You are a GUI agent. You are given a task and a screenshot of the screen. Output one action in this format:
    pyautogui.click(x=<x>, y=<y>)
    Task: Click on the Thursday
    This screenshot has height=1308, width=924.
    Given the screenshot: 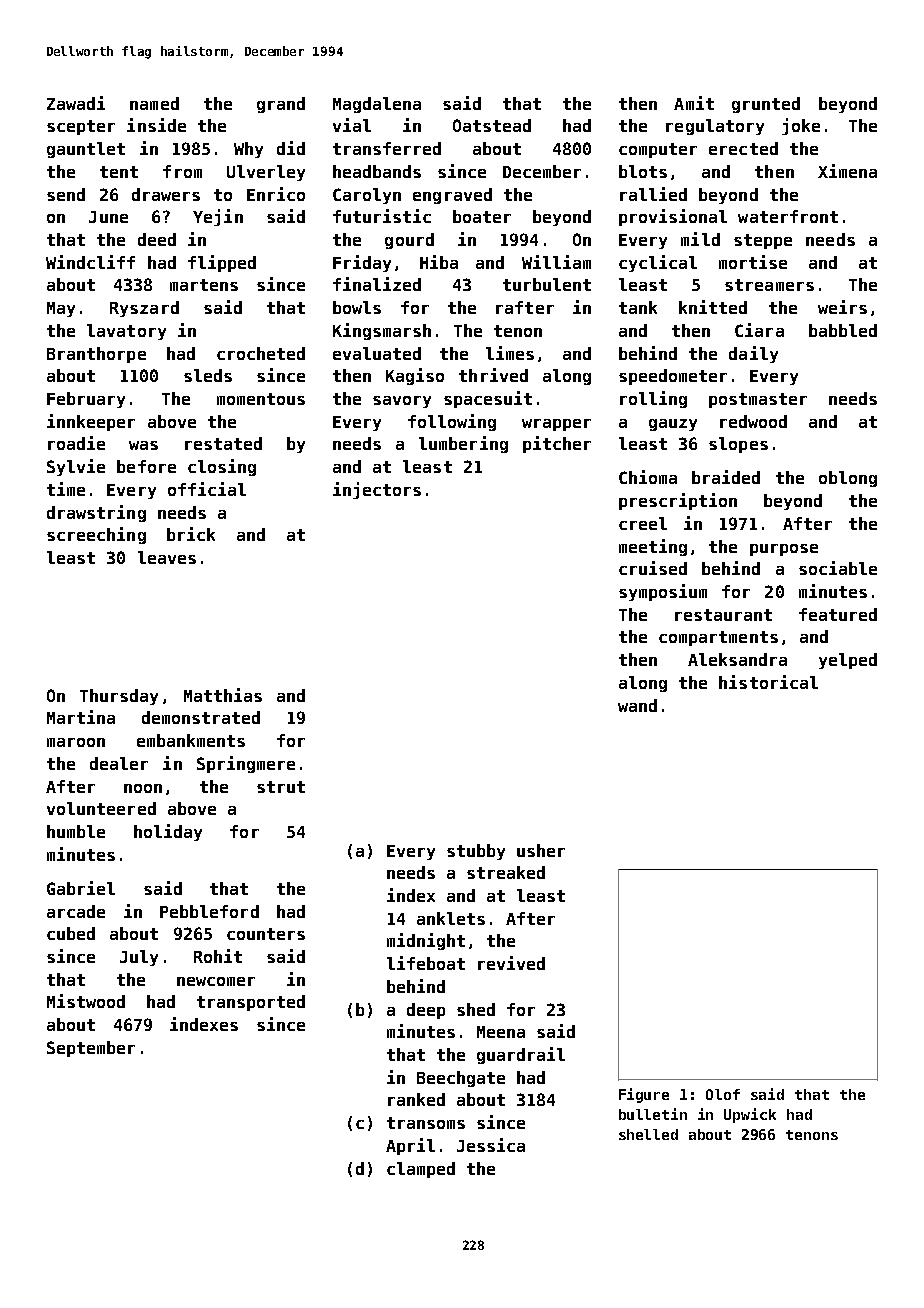 What is the action you would take?
    pyautogui.click(x=119, y=697)
